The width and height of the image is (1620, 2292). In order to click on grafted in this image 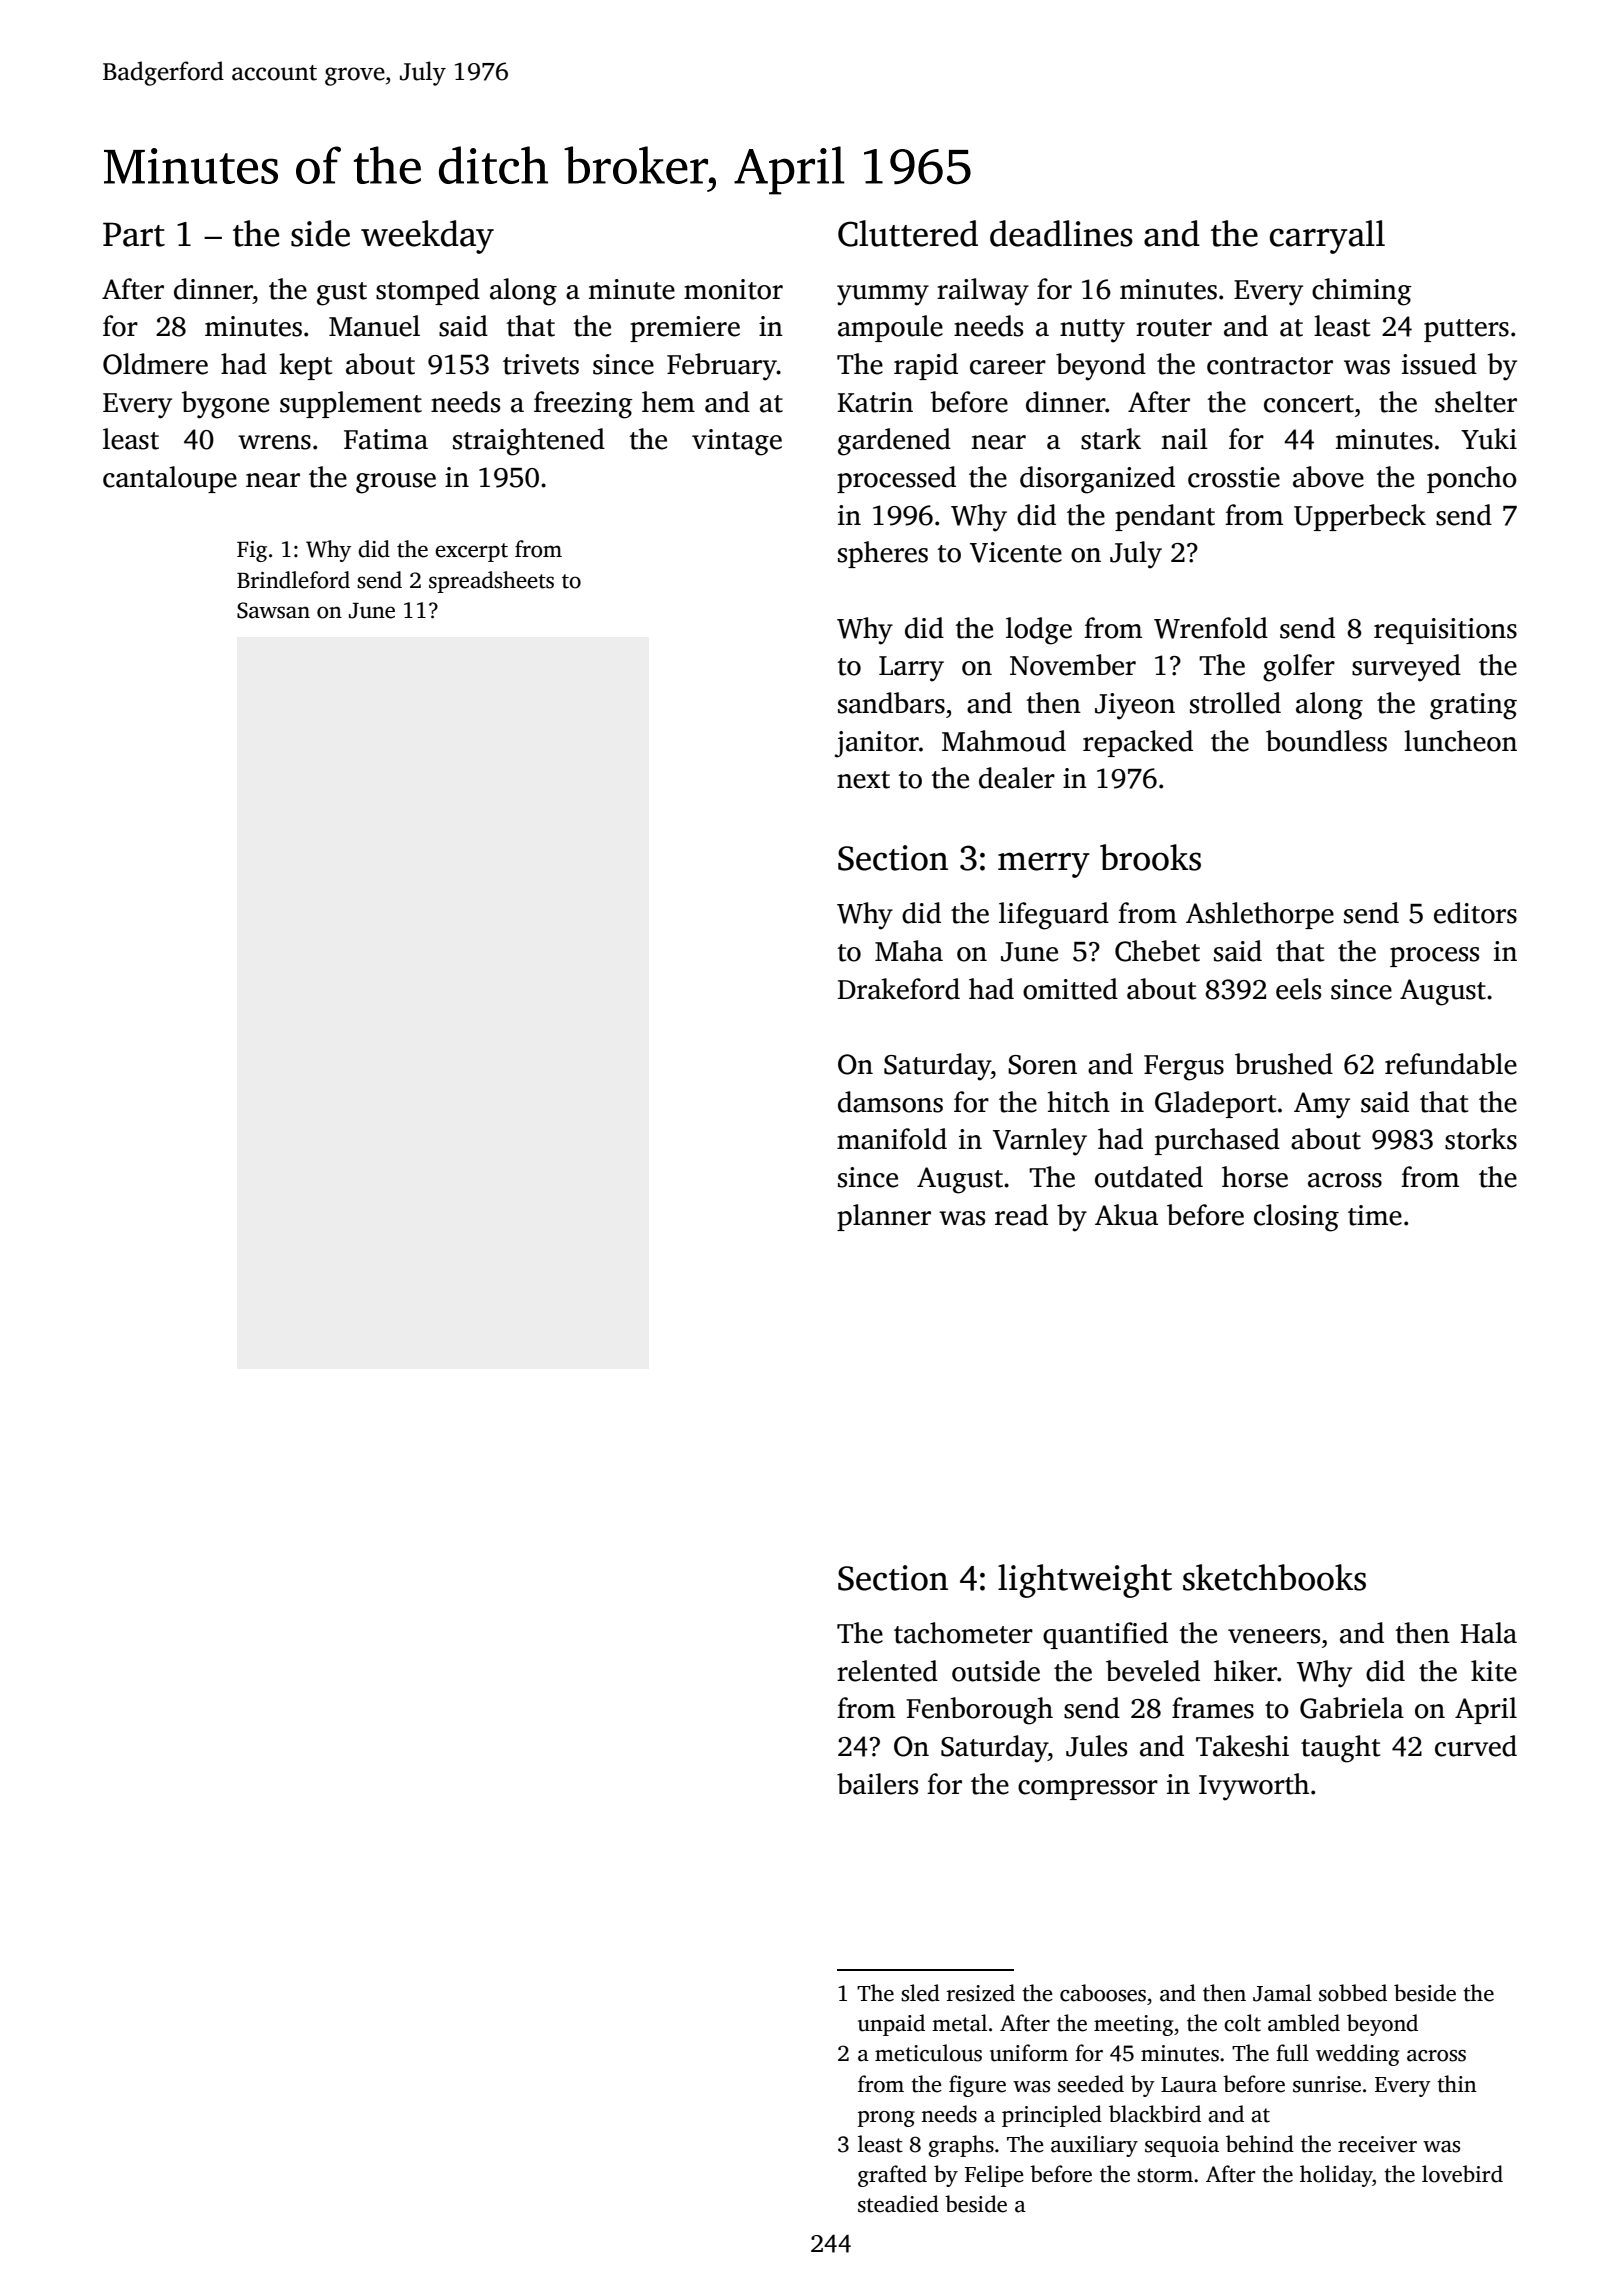, I will do `click(892, 2176)`.
